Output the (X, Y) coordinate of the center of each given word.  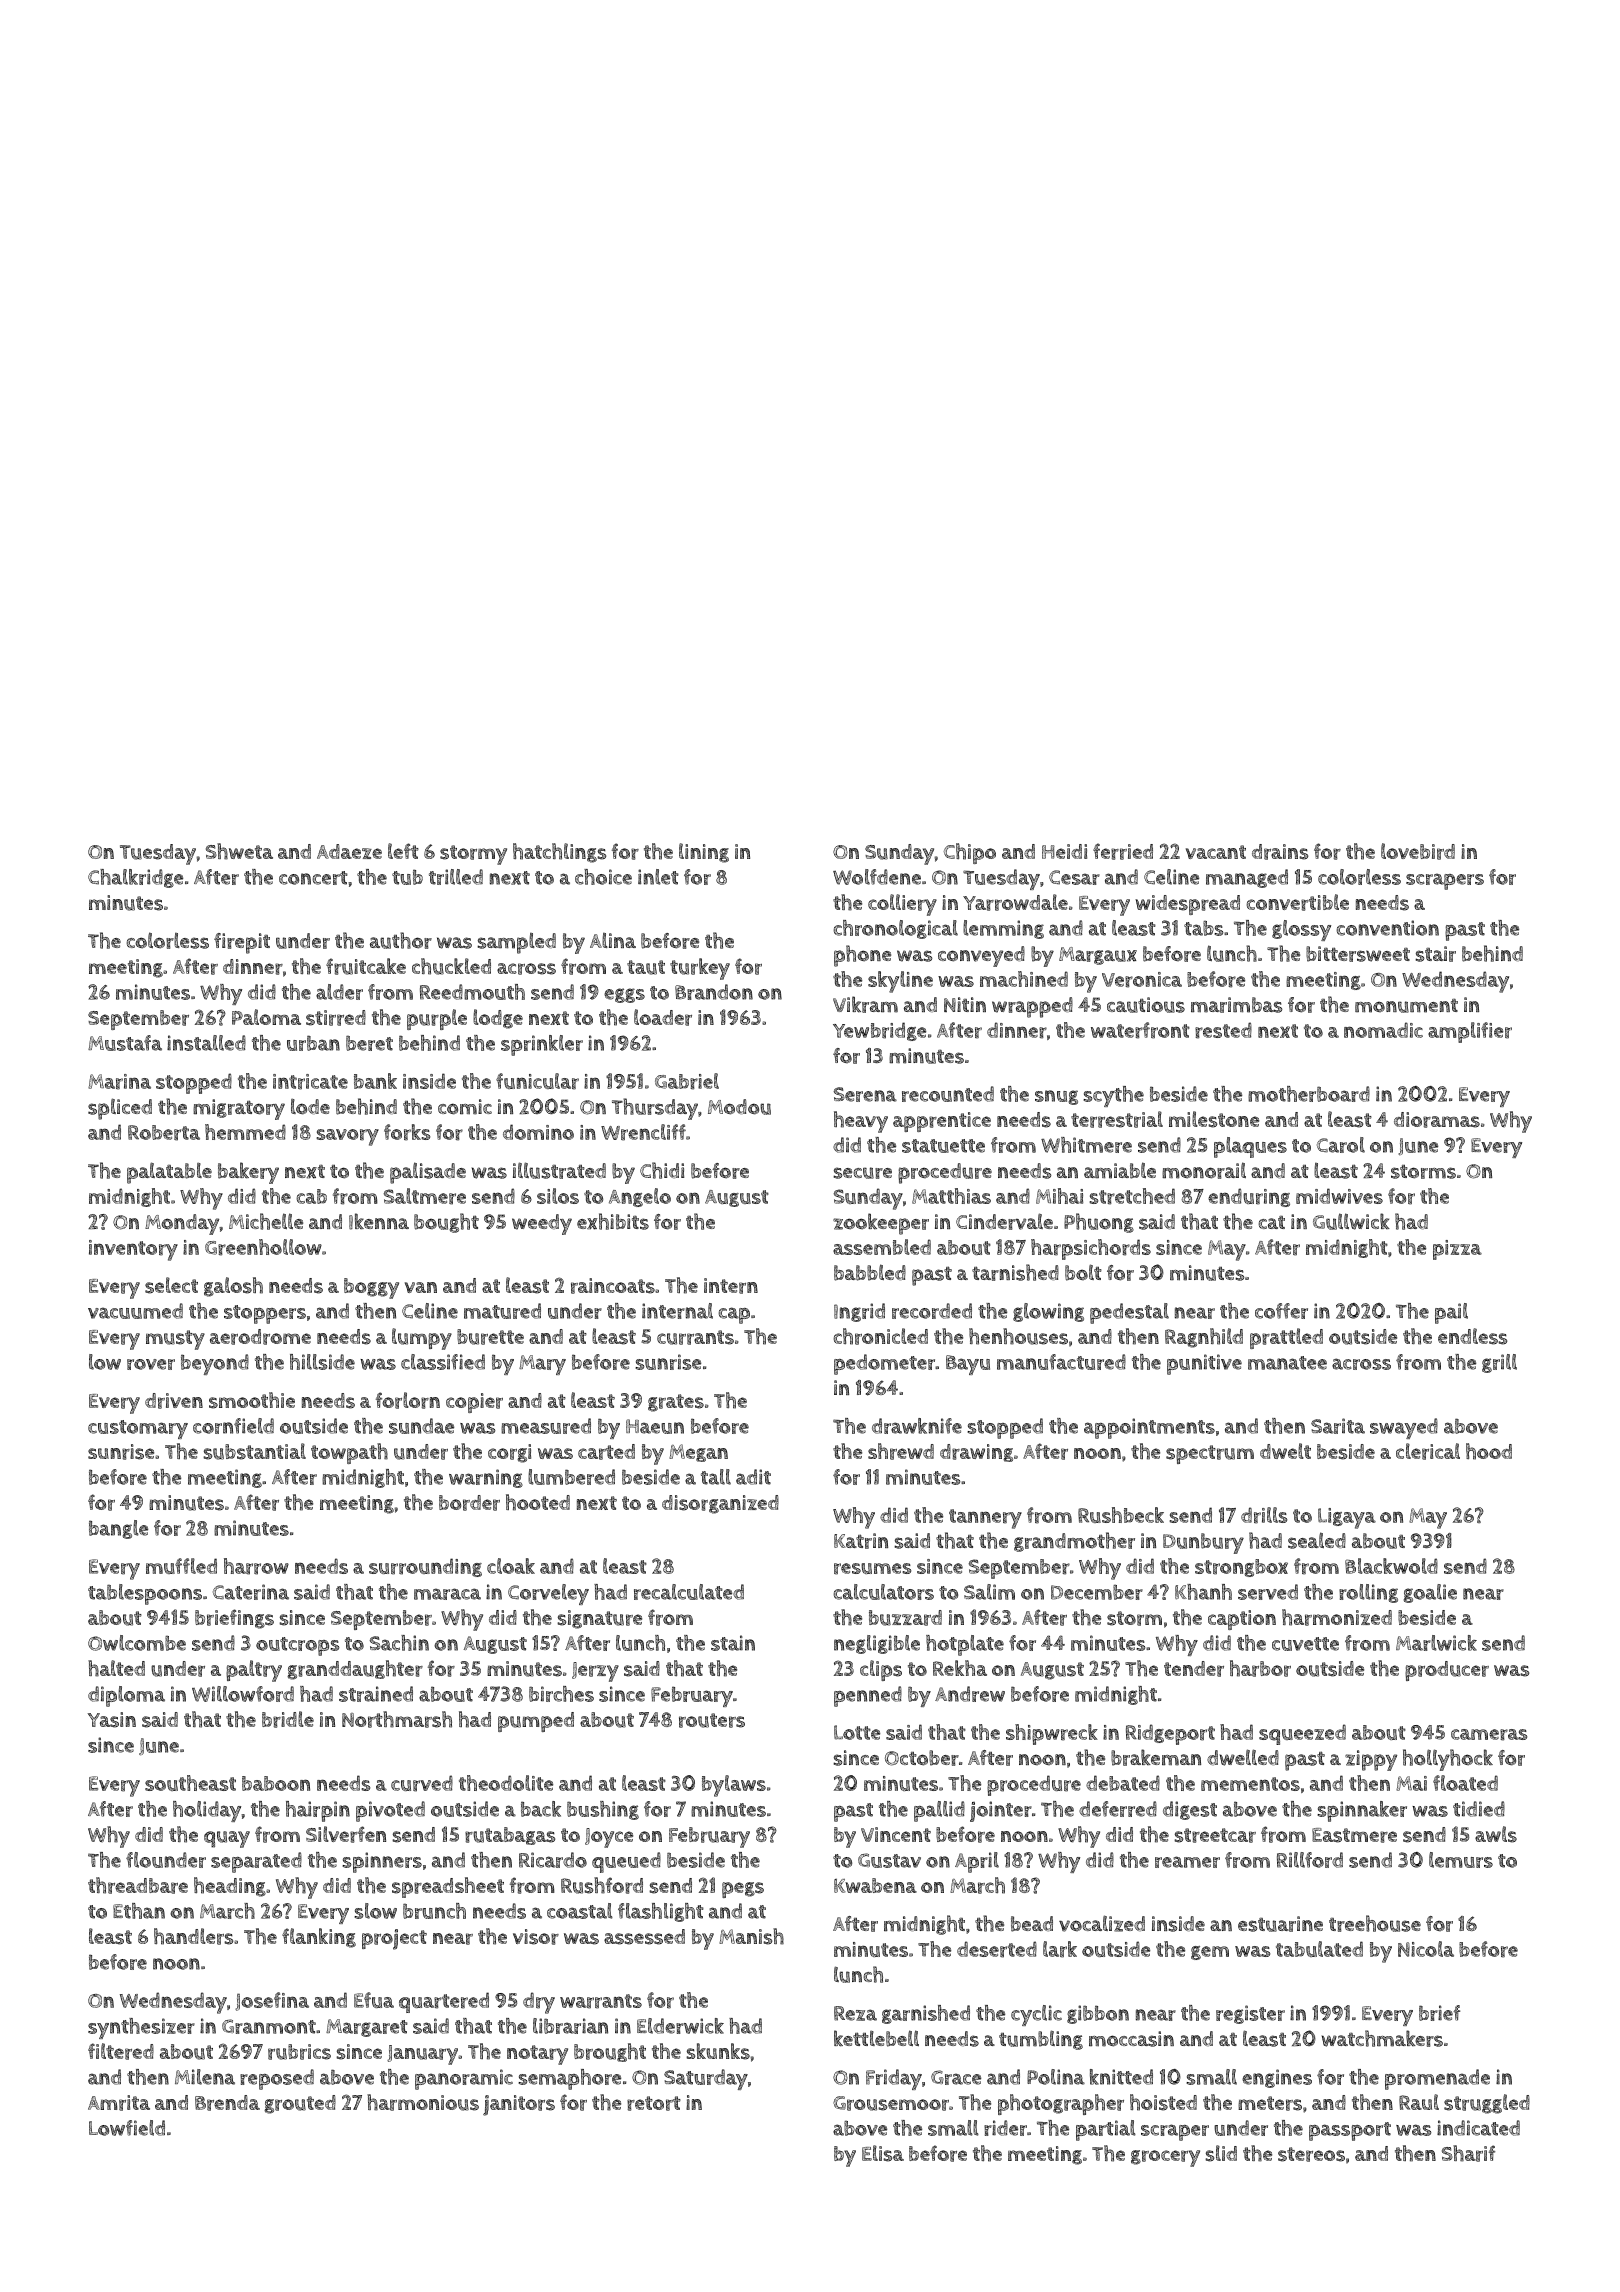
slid (1221, 2153)
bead (1032, 1924)
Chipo (970, 853)
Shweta (239, 851)
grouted (300, 2104)
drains (1280, 852)
